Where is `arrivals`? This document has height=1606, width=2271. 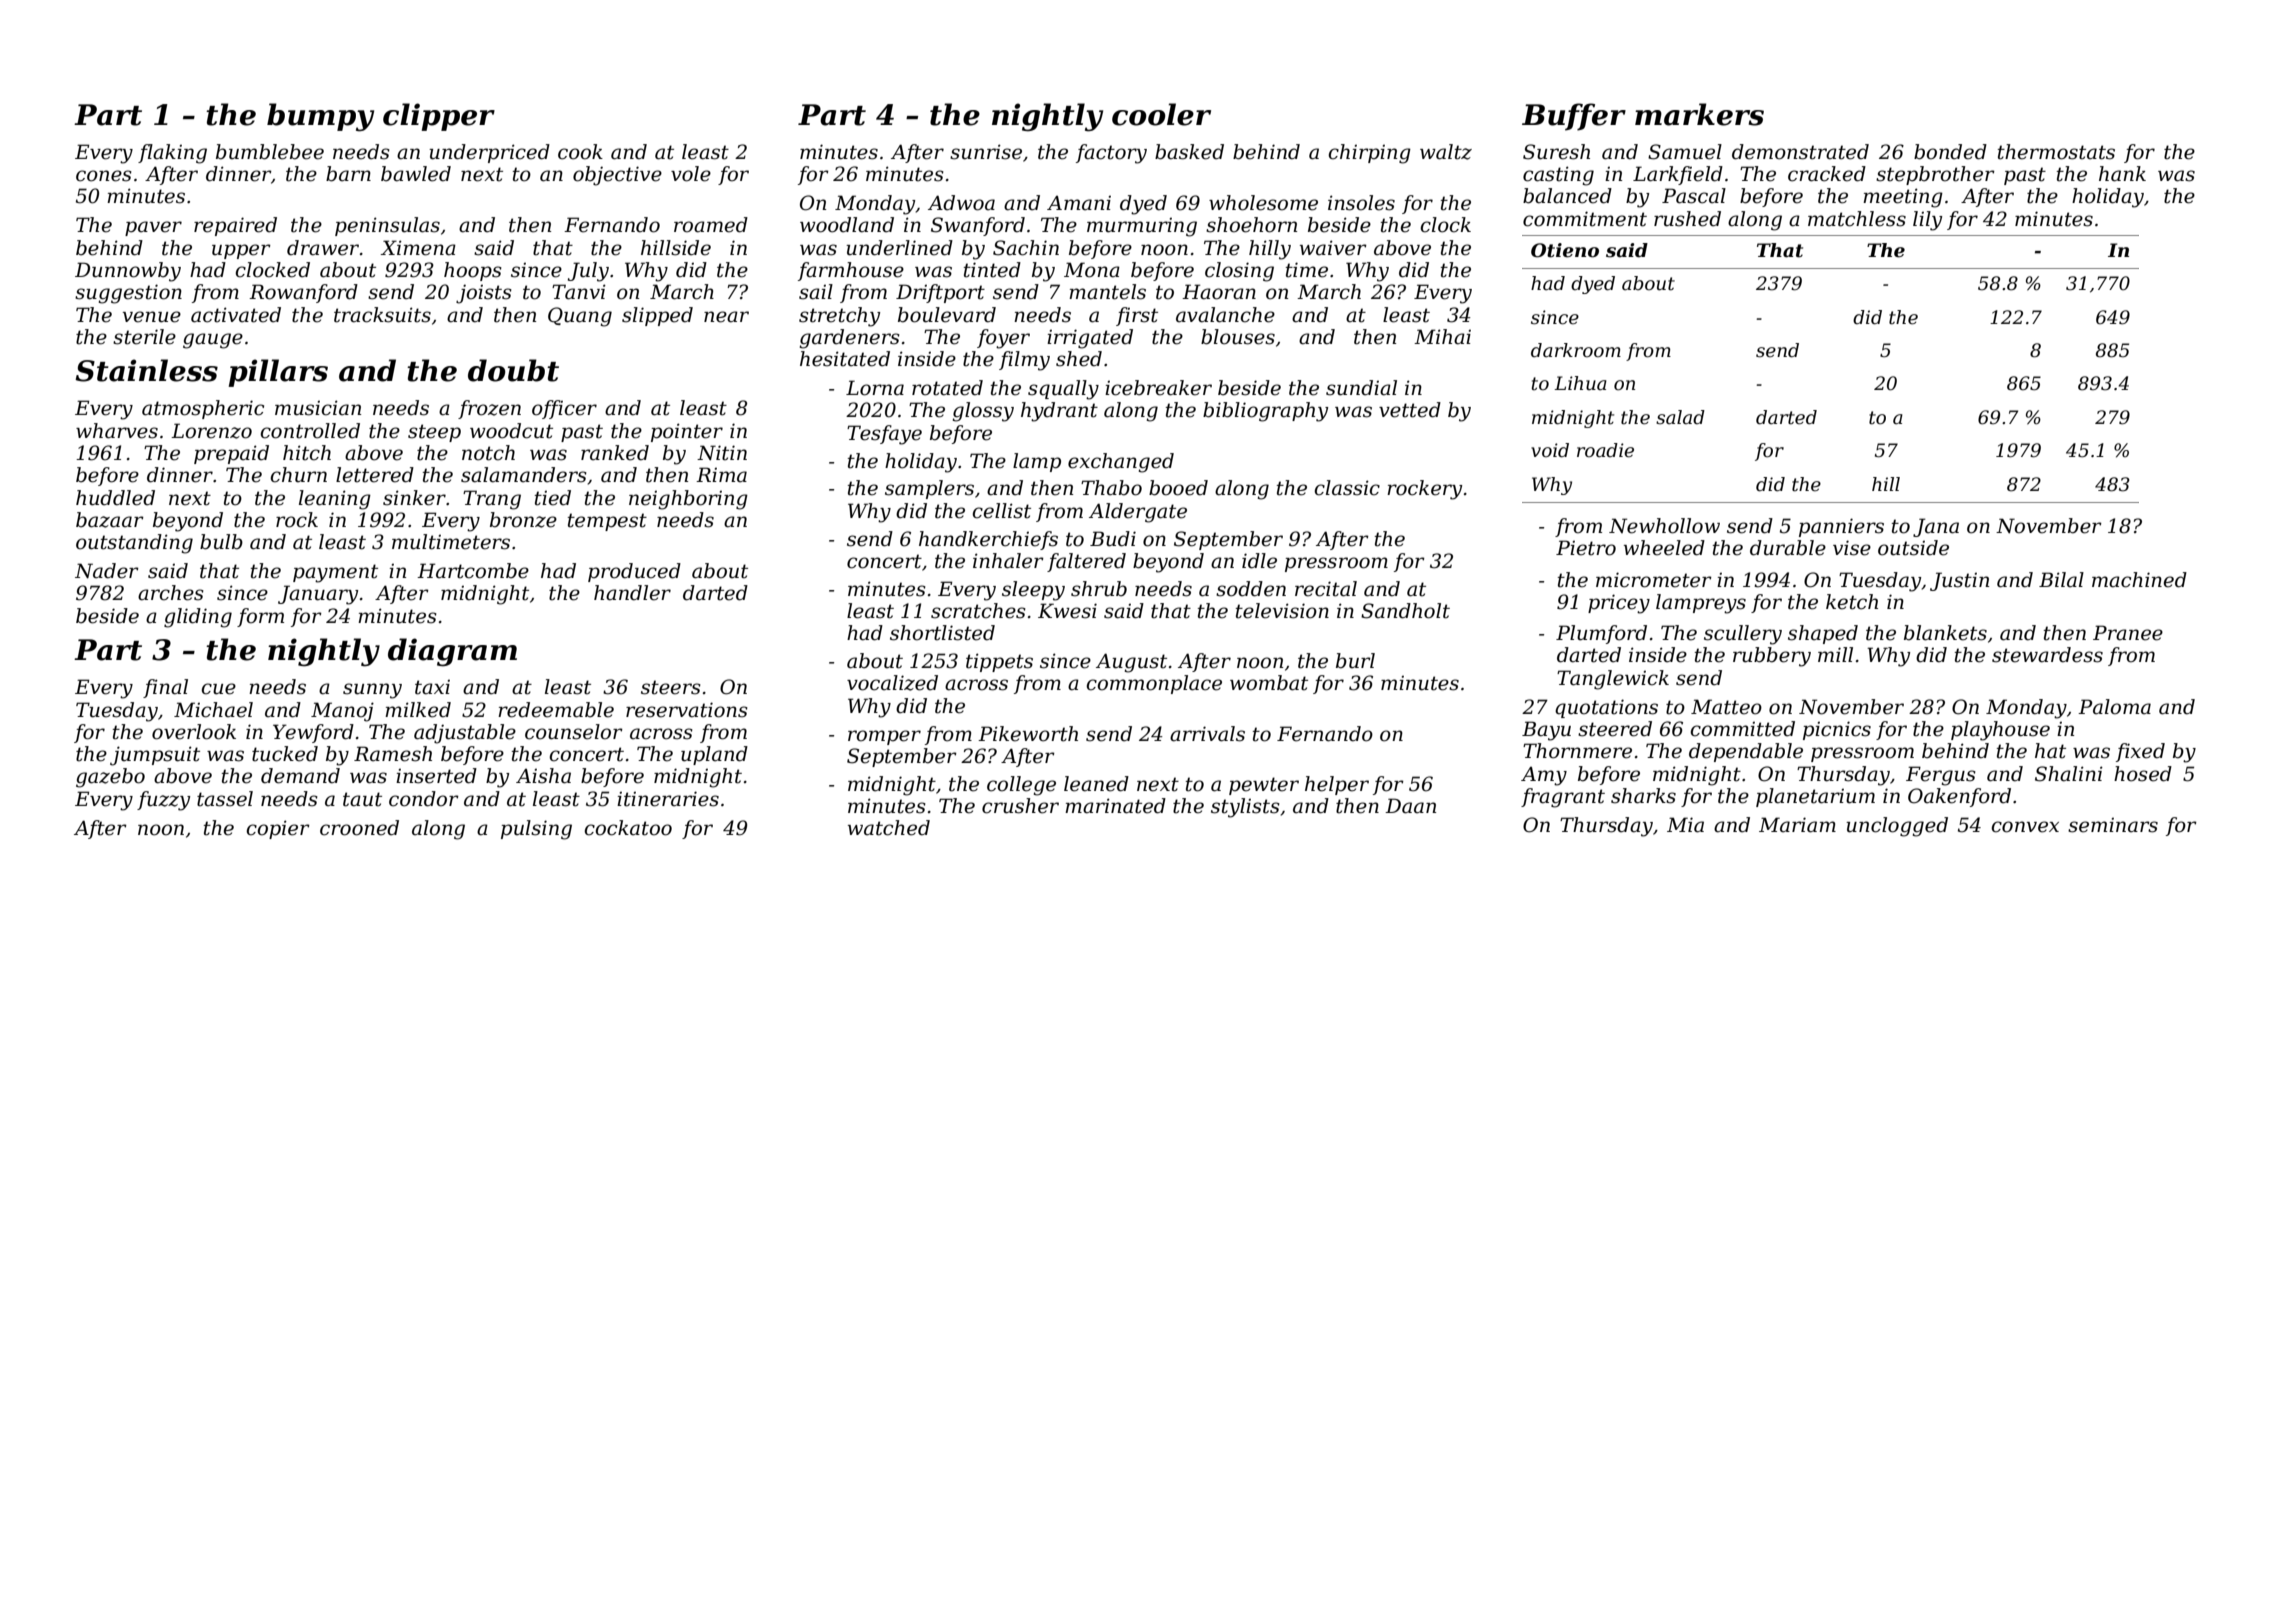 arrivals is located at coordinates (1207, 734).
